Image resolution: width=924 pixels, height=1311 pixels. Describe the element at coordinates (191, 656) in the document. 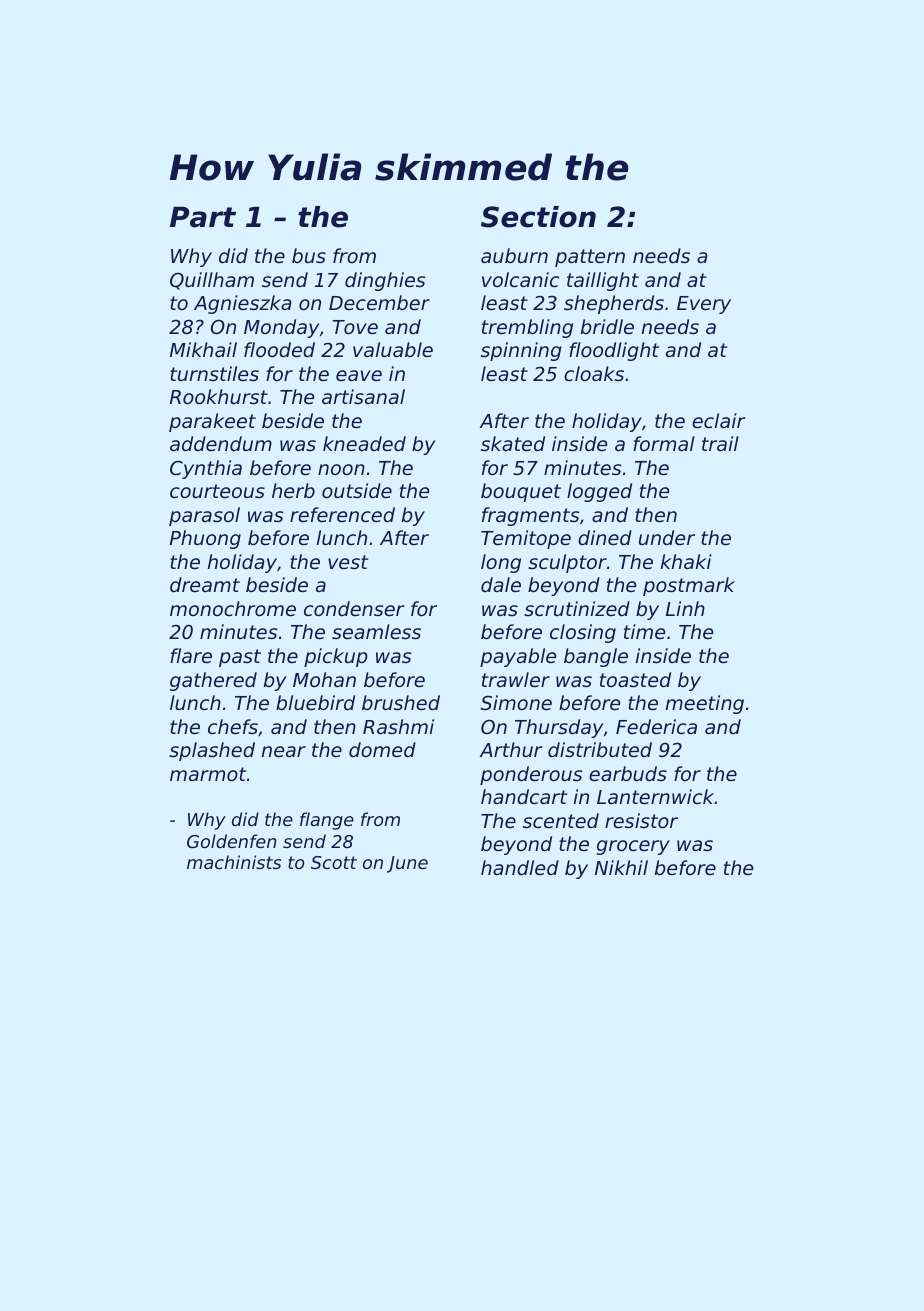

I see `flare` at that location.
